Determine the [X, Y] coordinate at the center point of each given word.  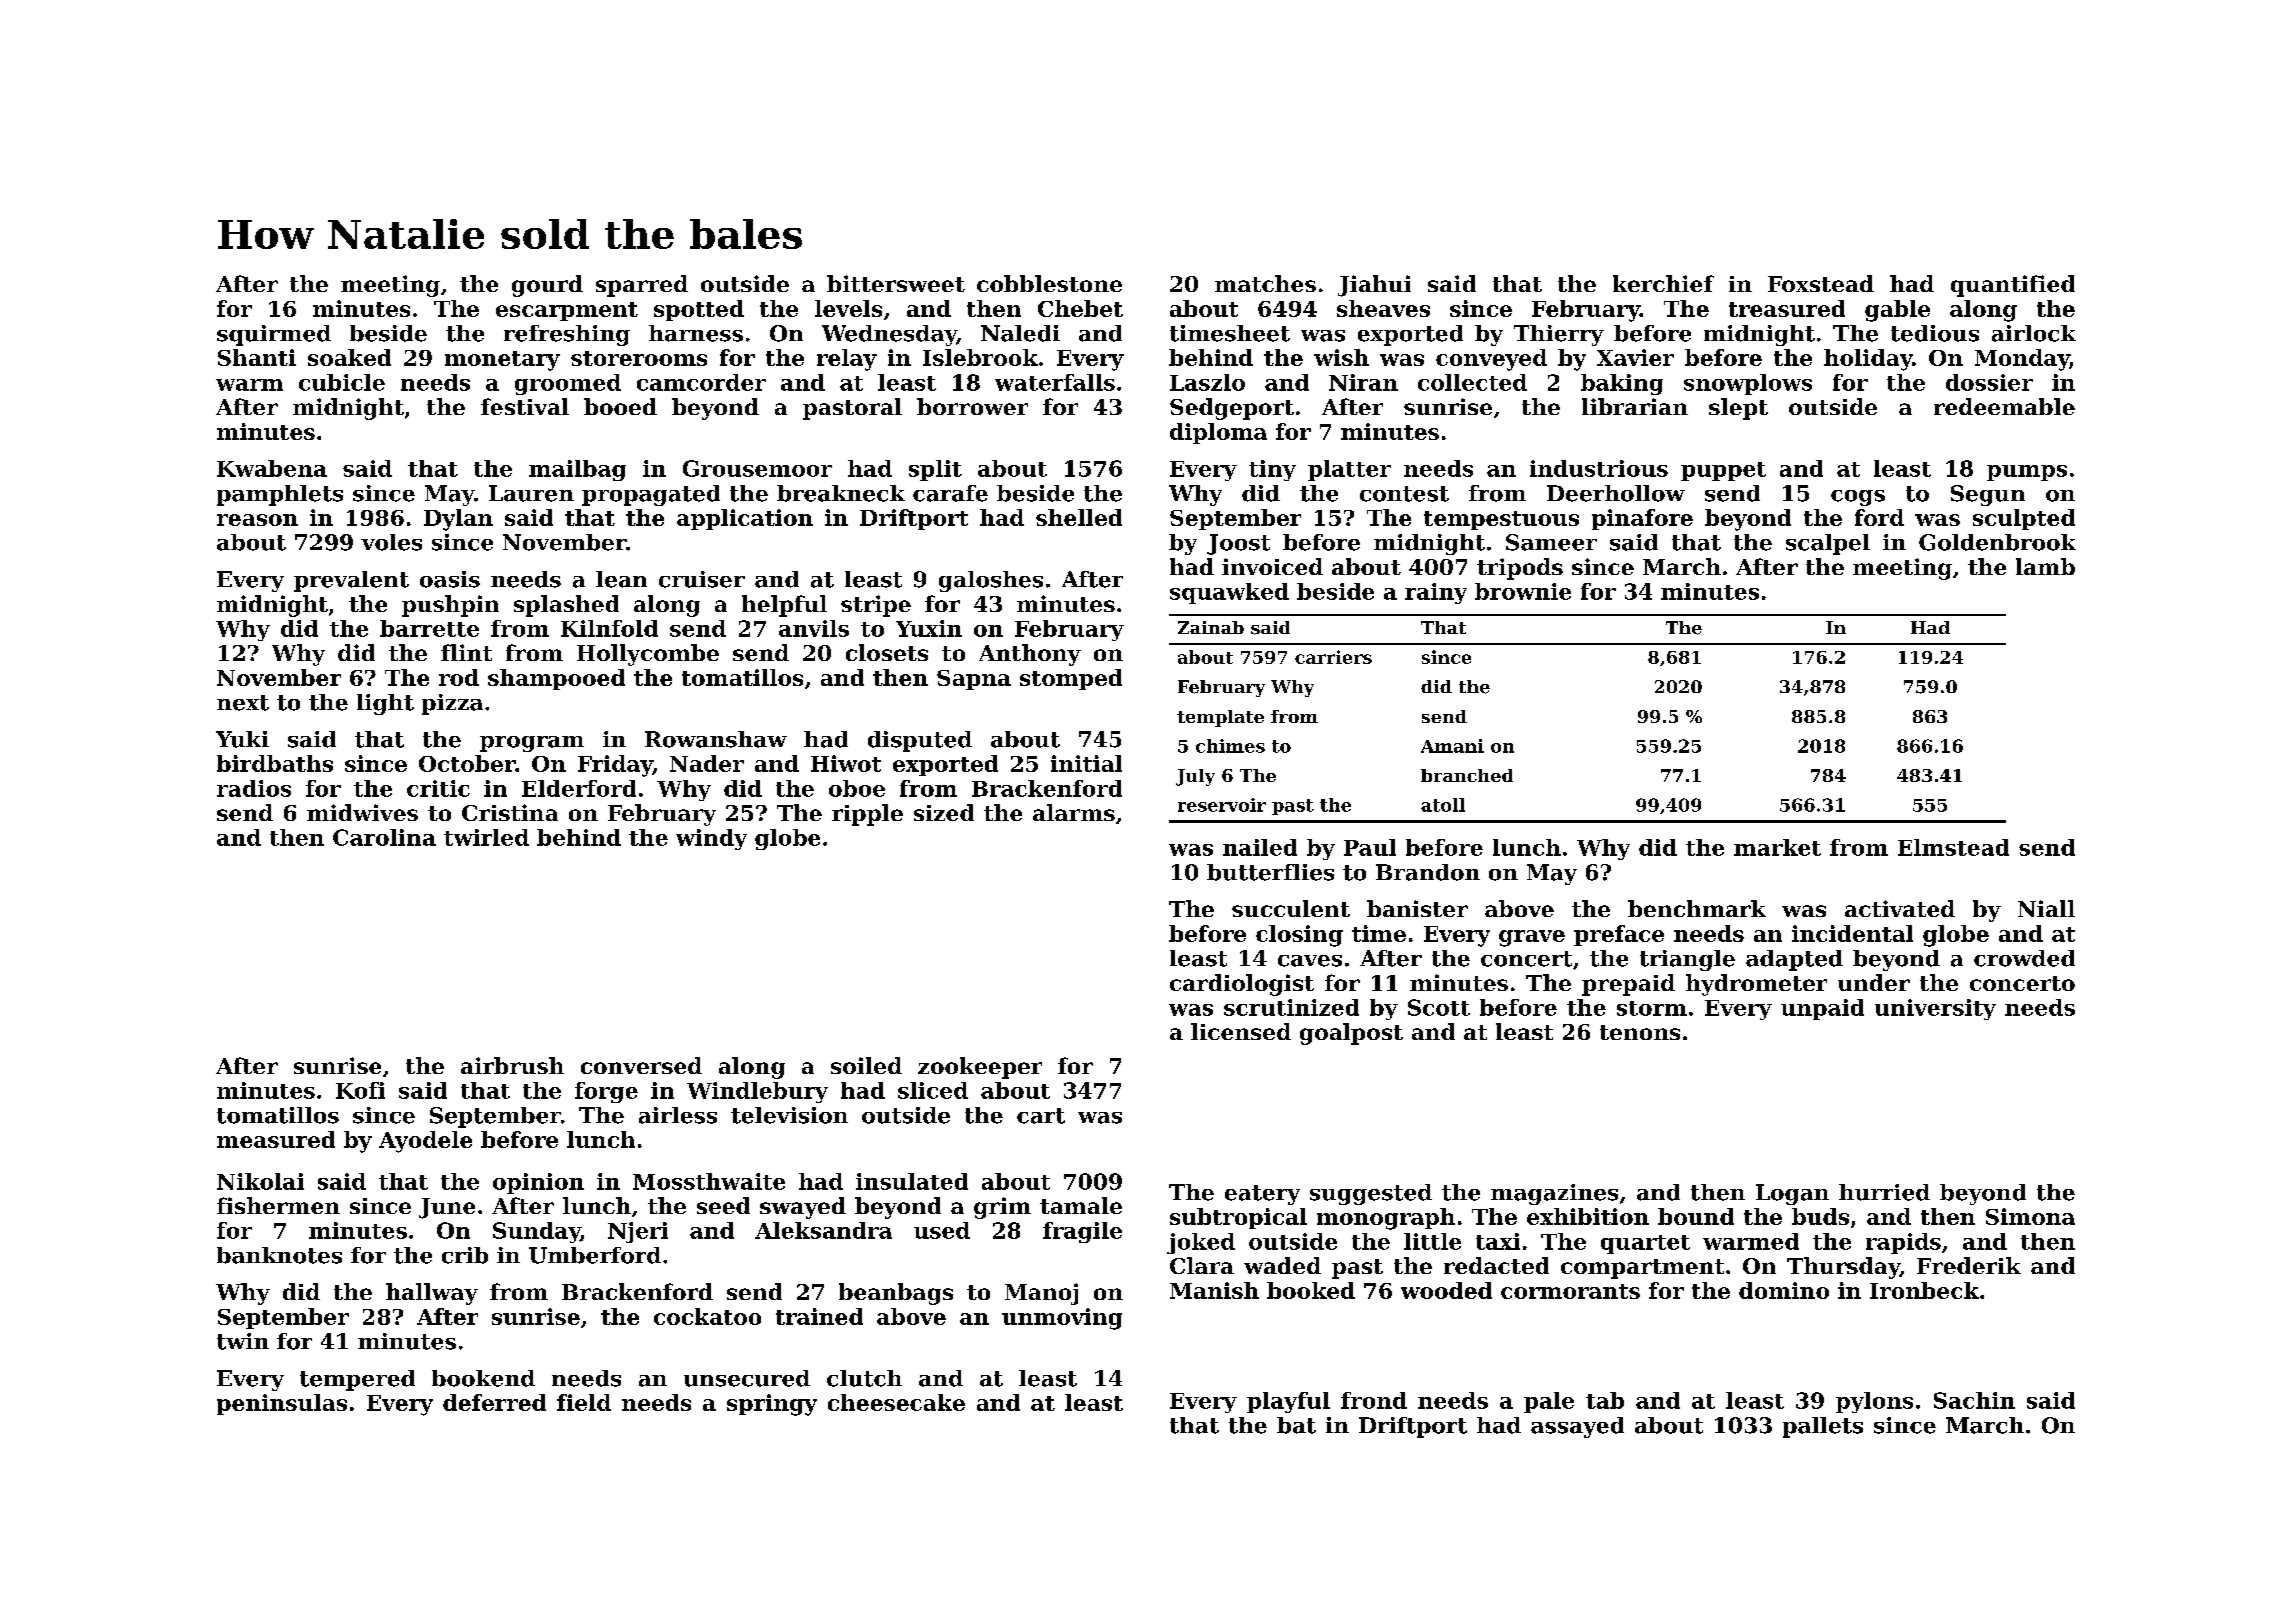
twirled [486, 837]
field [584, 1402]
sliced [933, 1090]
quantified [2013, 286]
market [1777, 847]
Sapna [974, 680]
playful [1288, 1402]
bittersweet [896, 283]
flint [466, 652]
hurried [1884, 1192]
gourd [547, 286]
